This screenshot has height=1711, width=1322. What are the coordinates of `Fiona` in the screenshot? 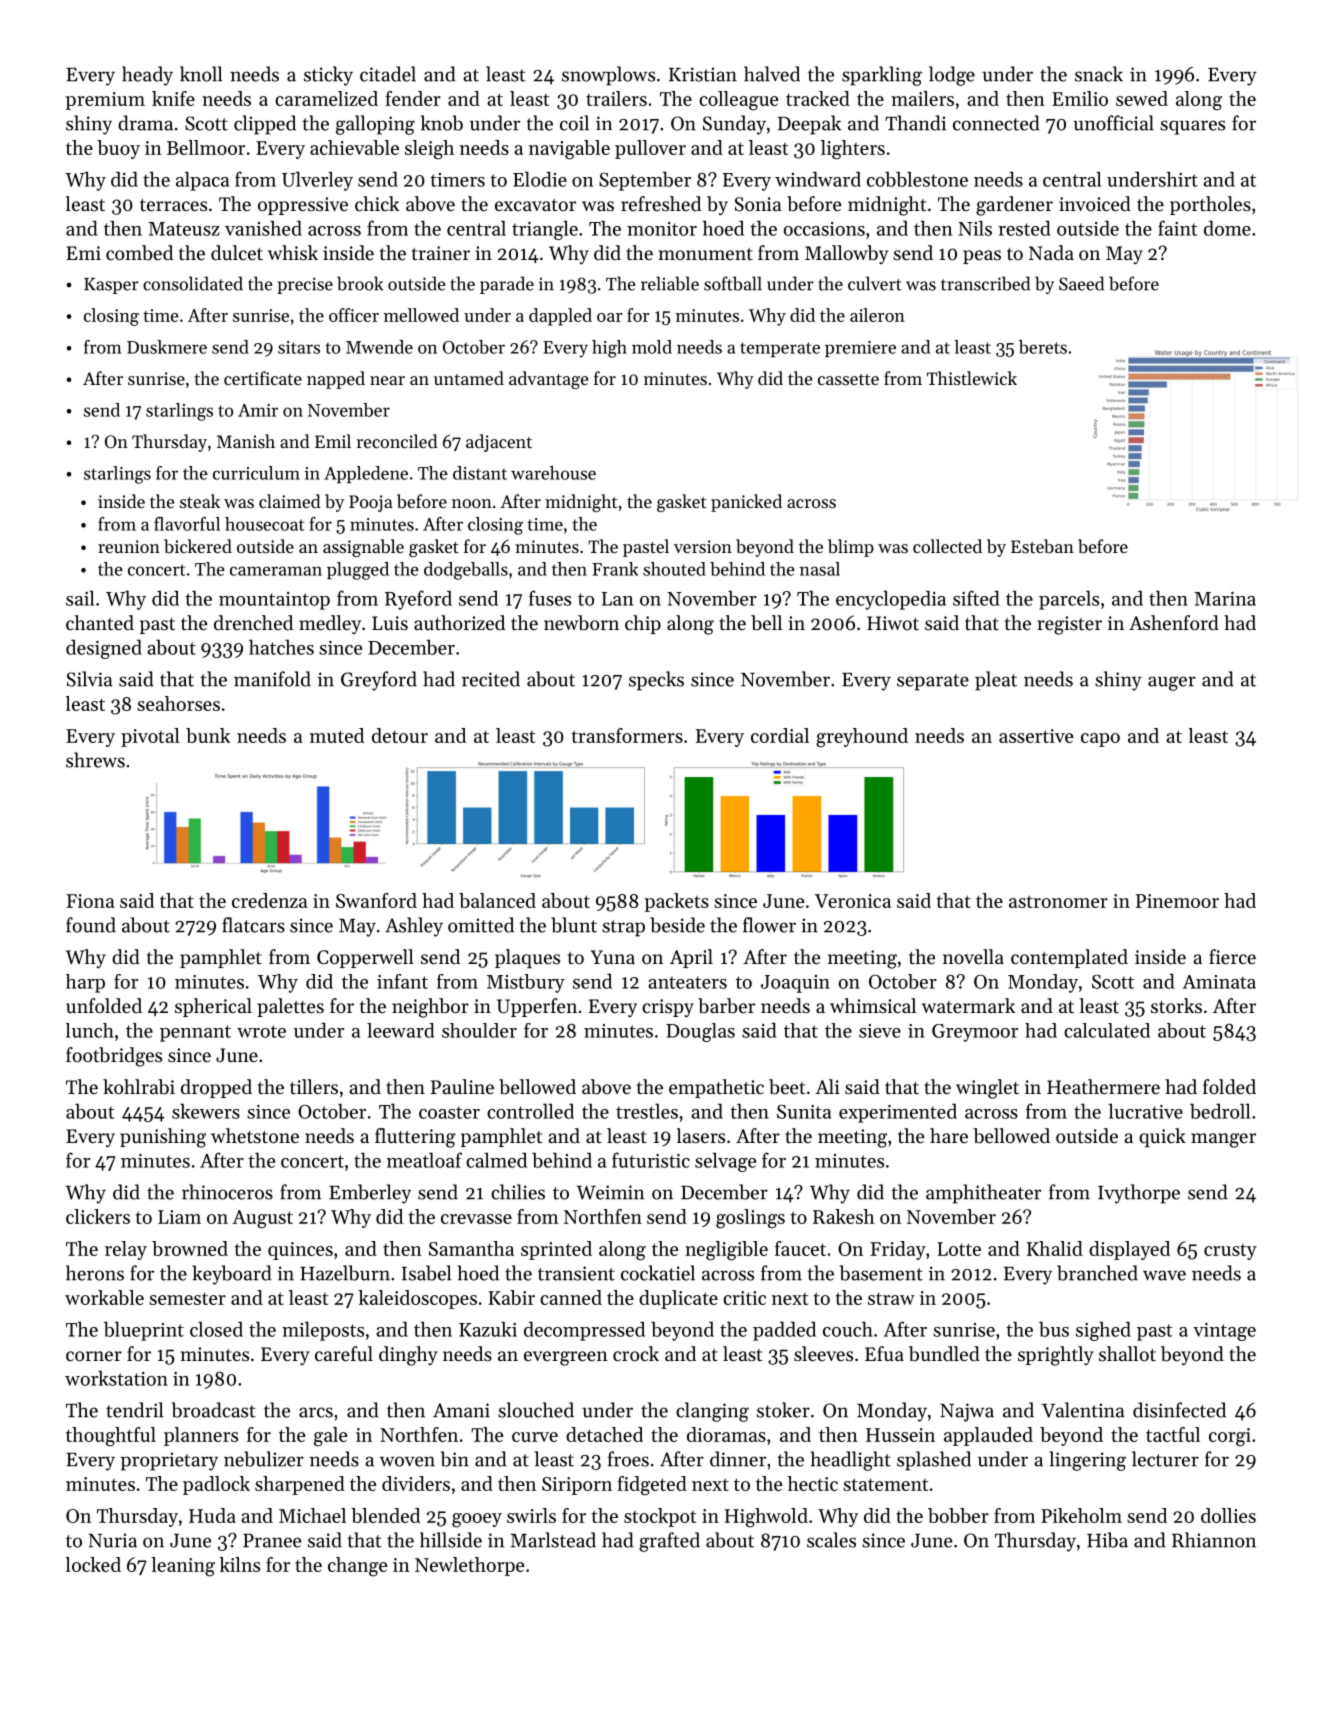 It's located at (90, 901).
